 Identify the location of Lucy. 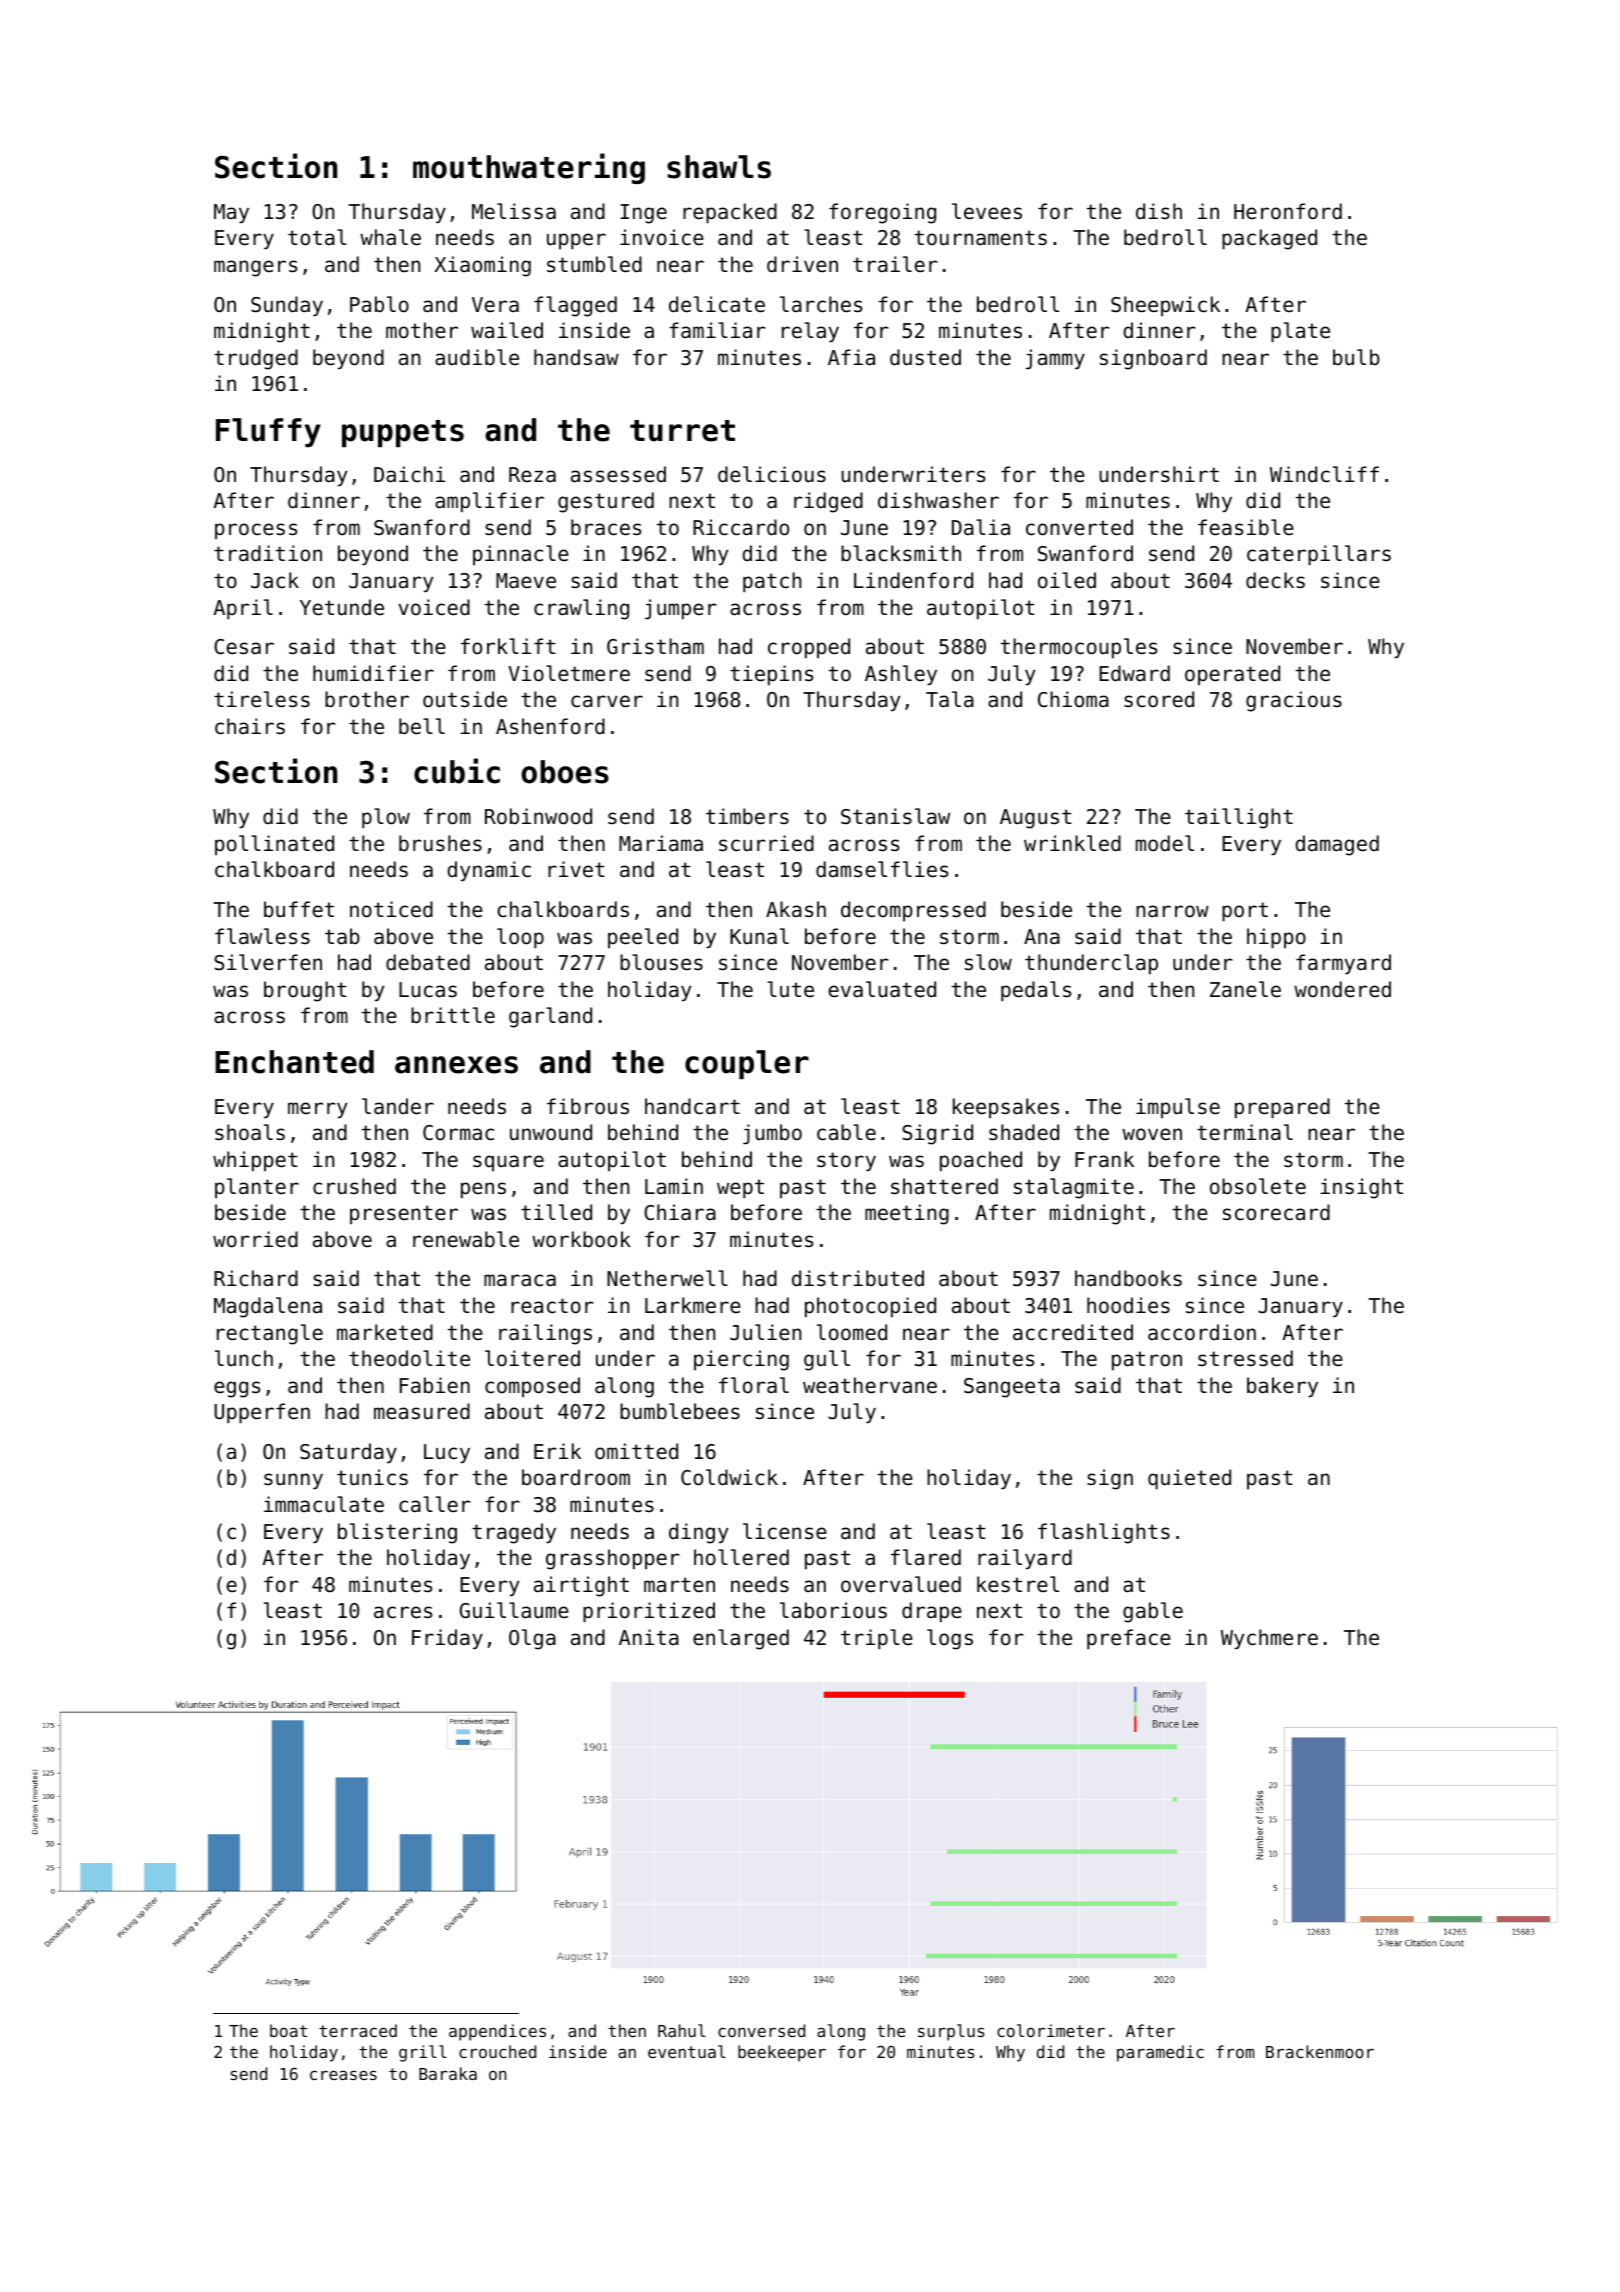
(447, 1454).
